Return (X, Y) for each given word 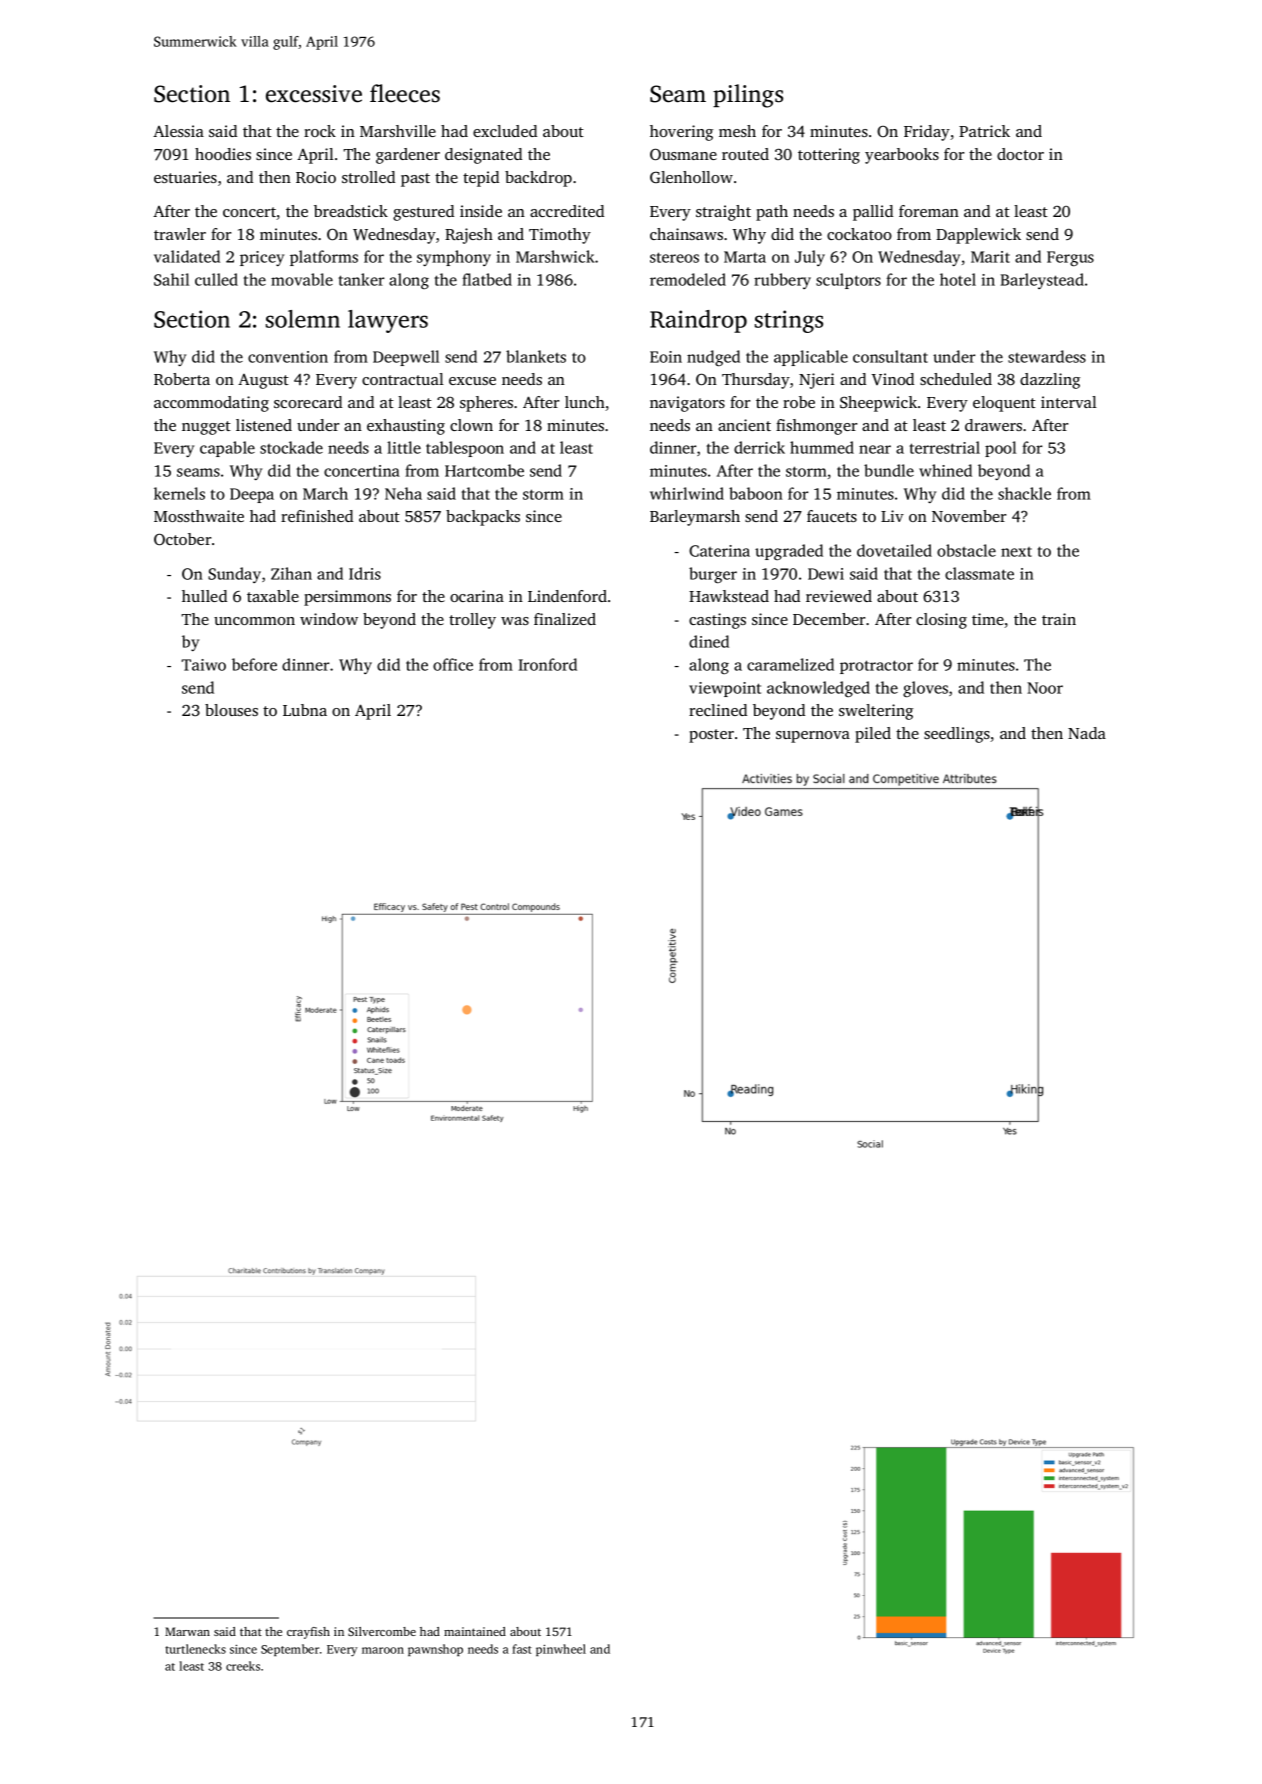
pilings (748, 96)
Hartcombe (484, 470)
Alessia (178, 131)
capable (227, 449)
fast (522, 1649)
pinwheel (561, 1650)
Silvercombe (382, 1631)
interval (1069, 402)
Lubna (305, 710)
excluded (505, 131)
